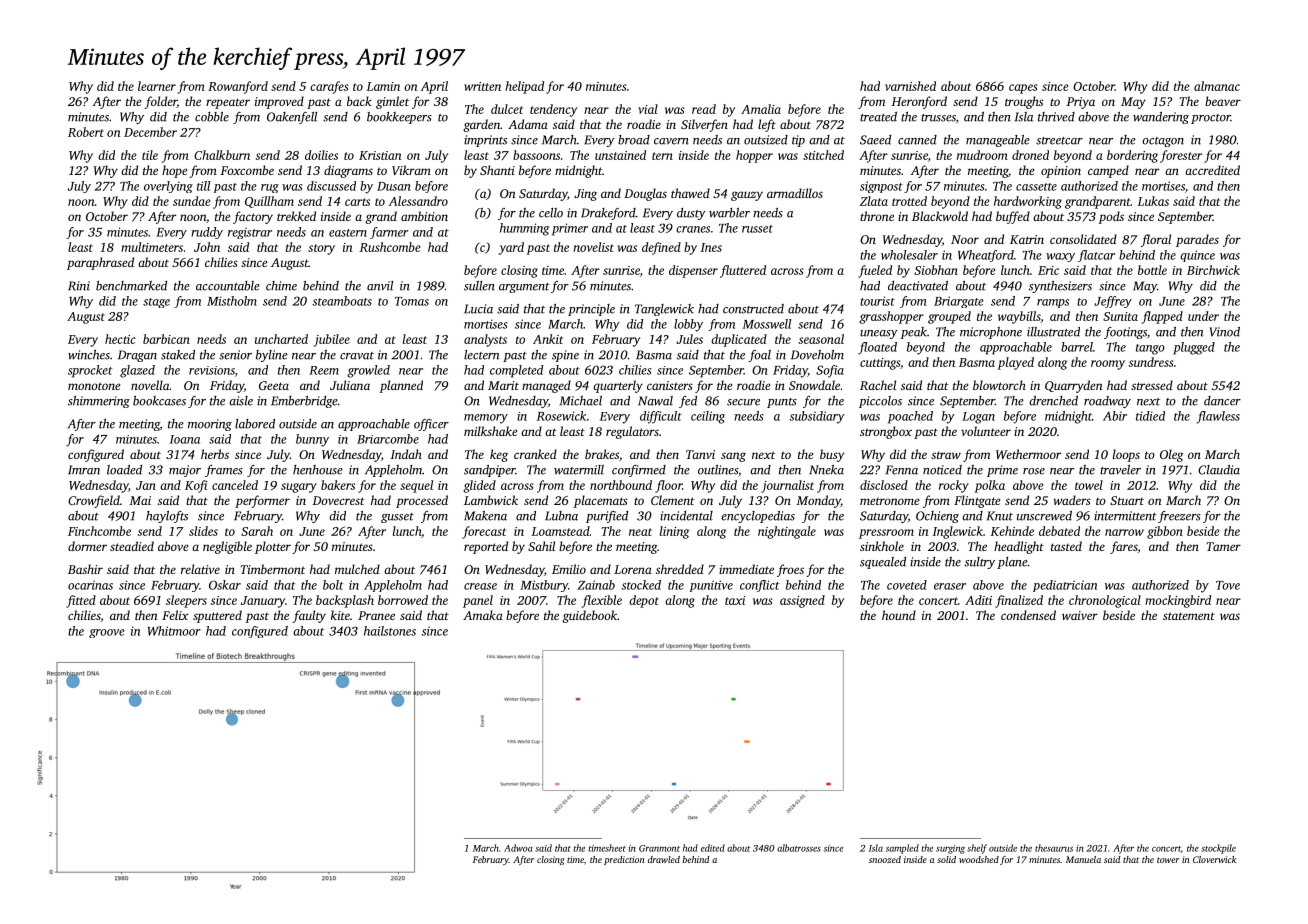 This image has width=1308, height=924. I want to click on statement, so click(1189, 616).
